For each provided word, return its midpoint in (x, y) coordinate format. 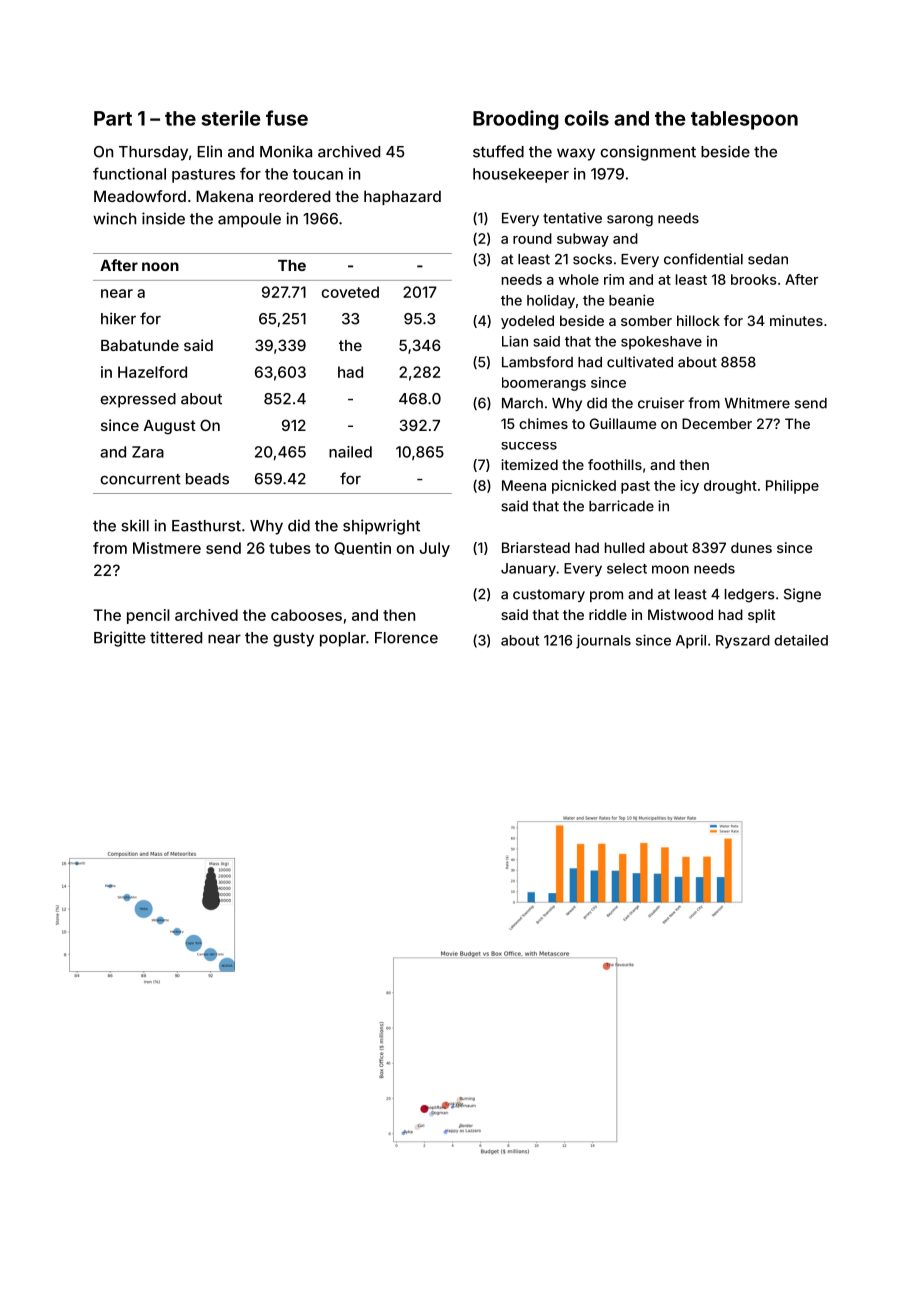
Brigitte (120, 639)
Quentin (362, 548)
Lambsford (537, 362)
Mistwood (680, 614)
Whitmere (757, 403)
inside (163, 218)
